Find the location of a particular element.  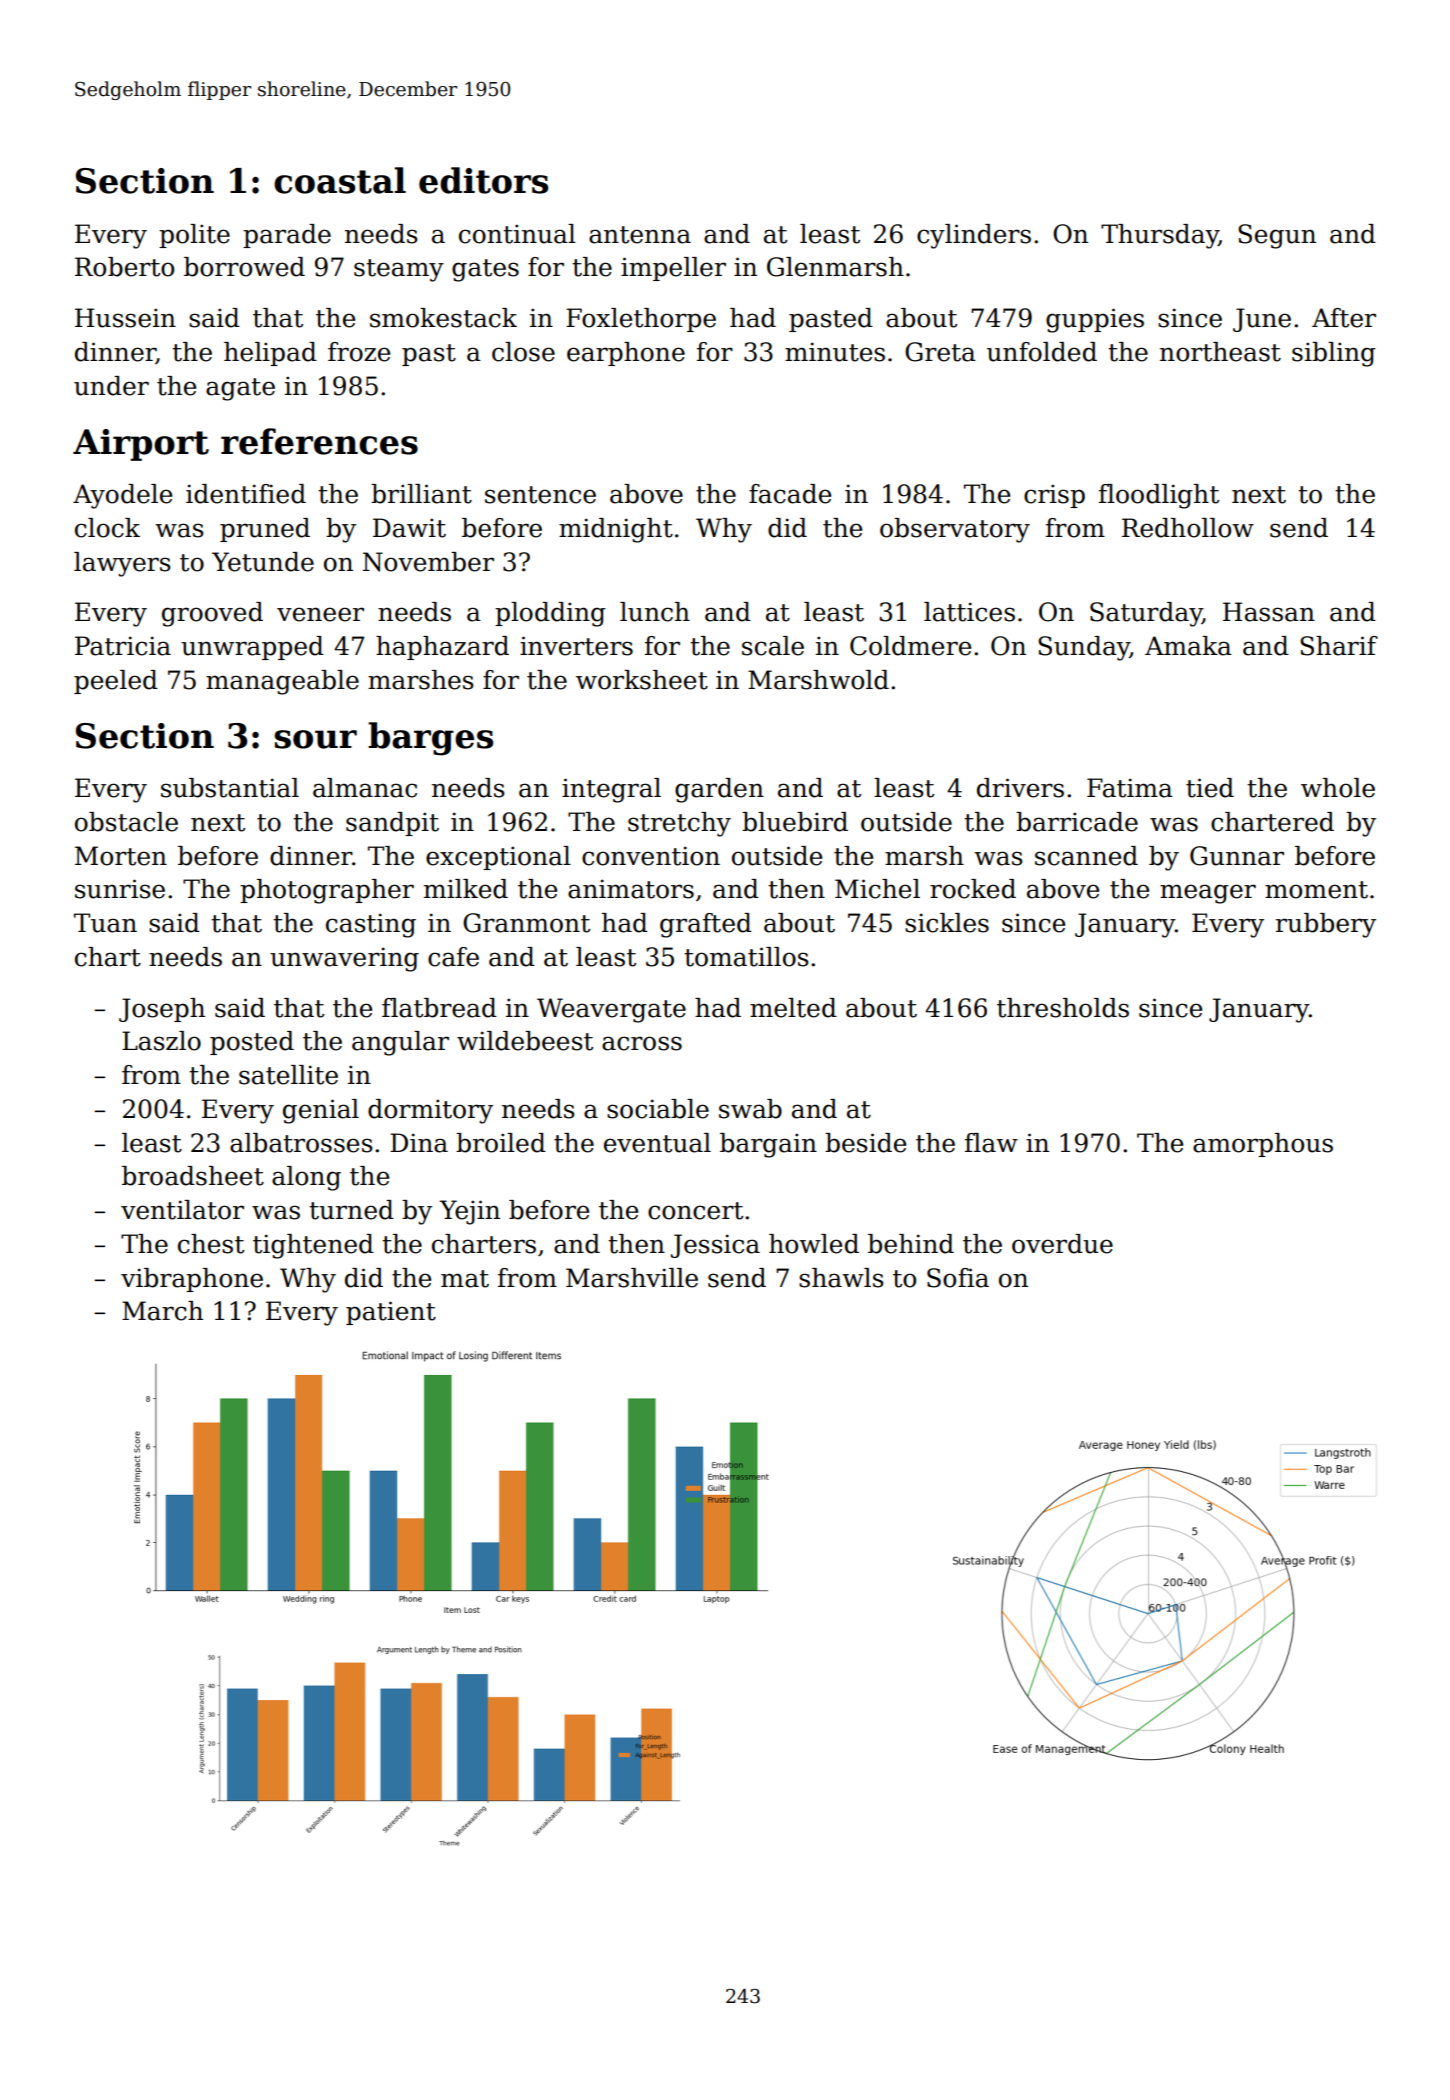

grafted is located at coordinates (706, 925).
